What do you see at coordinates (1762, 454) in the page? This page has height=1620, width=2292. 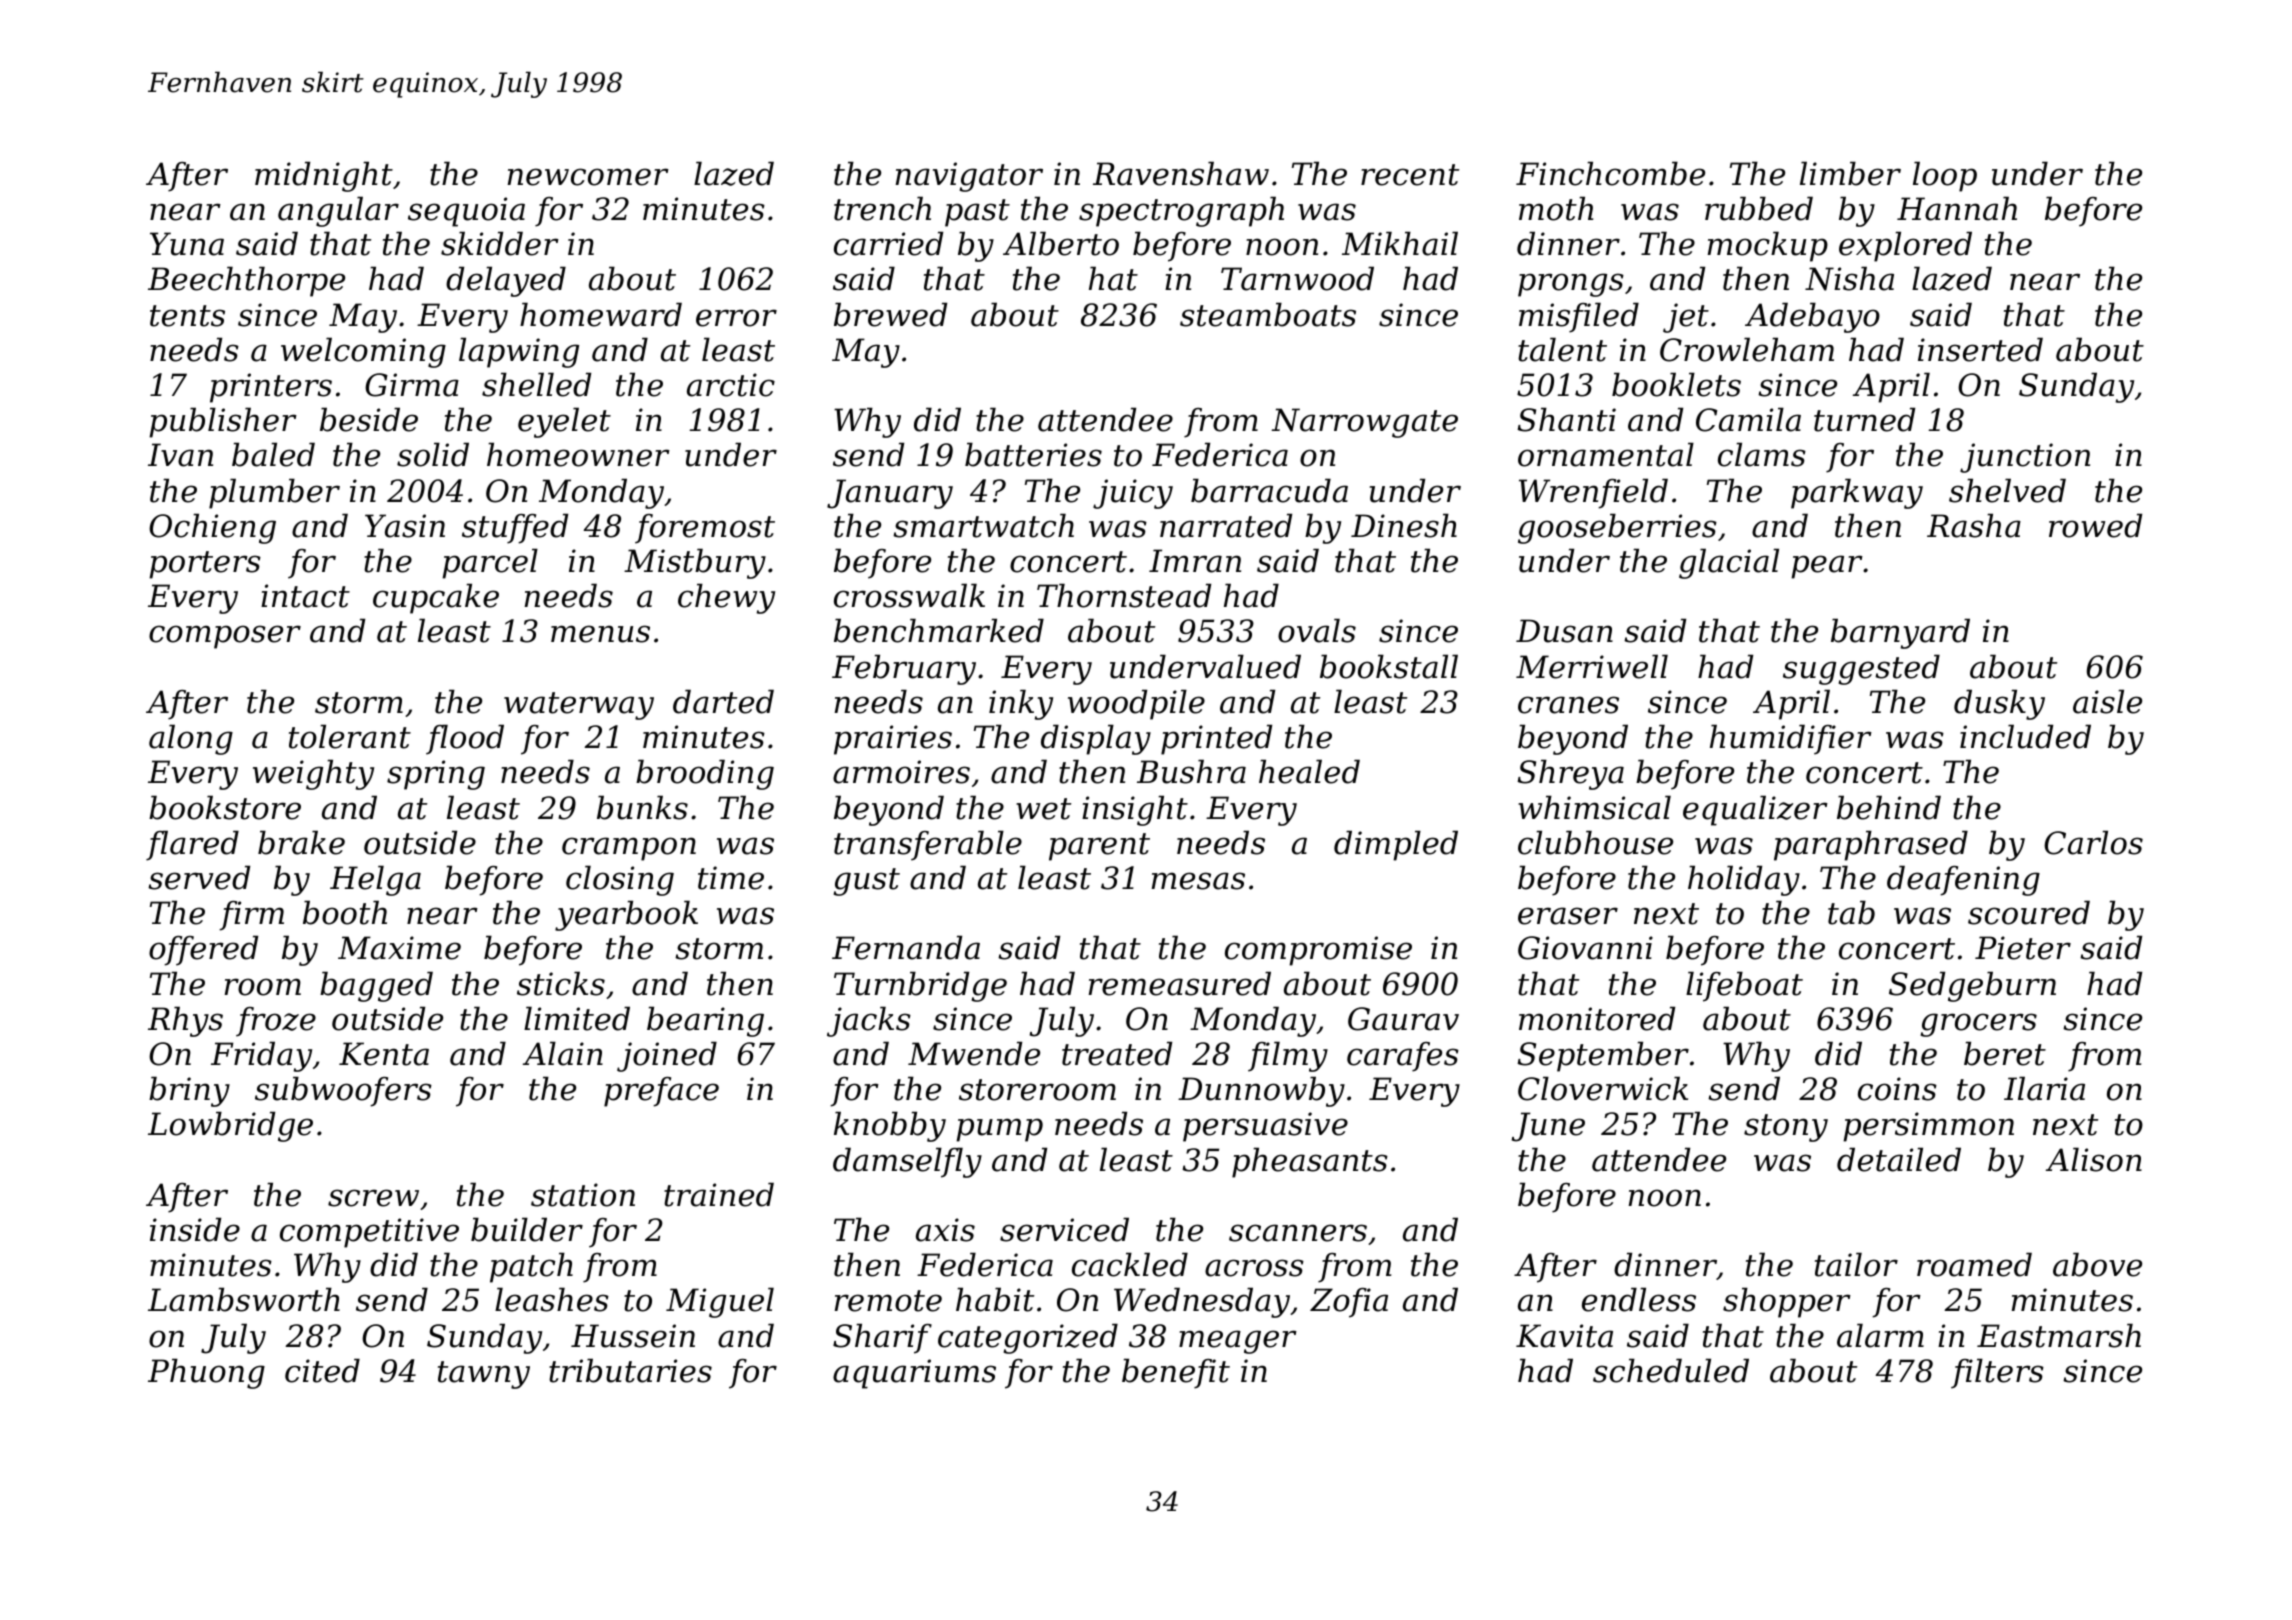 I see `clams` at bounding box center [1762, 454].
